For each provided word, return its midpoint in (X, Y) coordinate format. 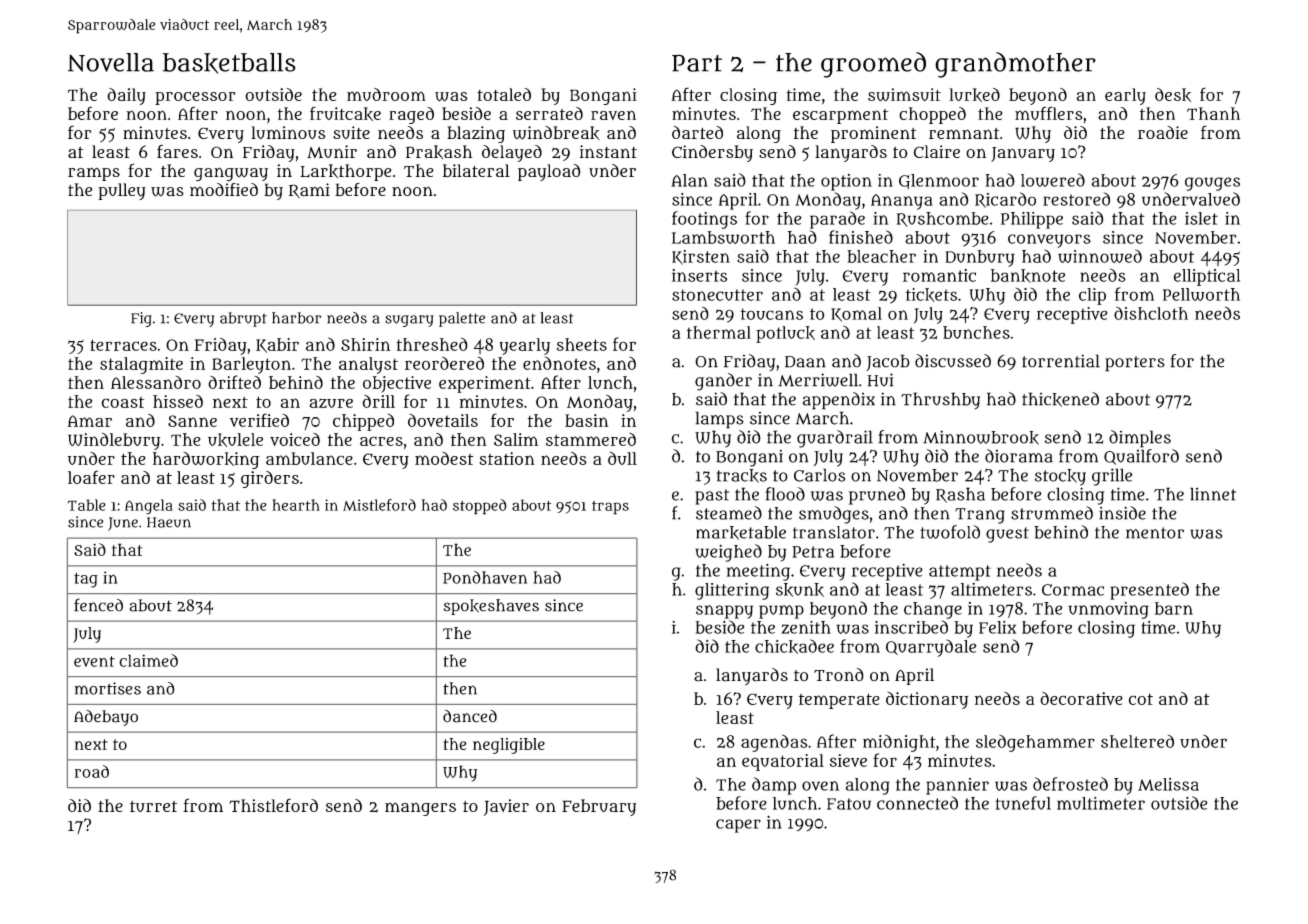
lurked (974, 95)
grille (1112, 477)
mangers (420, 809)
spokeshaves (491, 607)
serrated (549, 113)
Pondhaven (485, 577)
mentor (1155, 533)
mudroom (386, 94)
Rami (309, 190)
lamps (719, 420)
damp (774, 786)
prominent (873, 134)
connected (917, 803)
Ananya (902, 202)
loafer (91, 477)
